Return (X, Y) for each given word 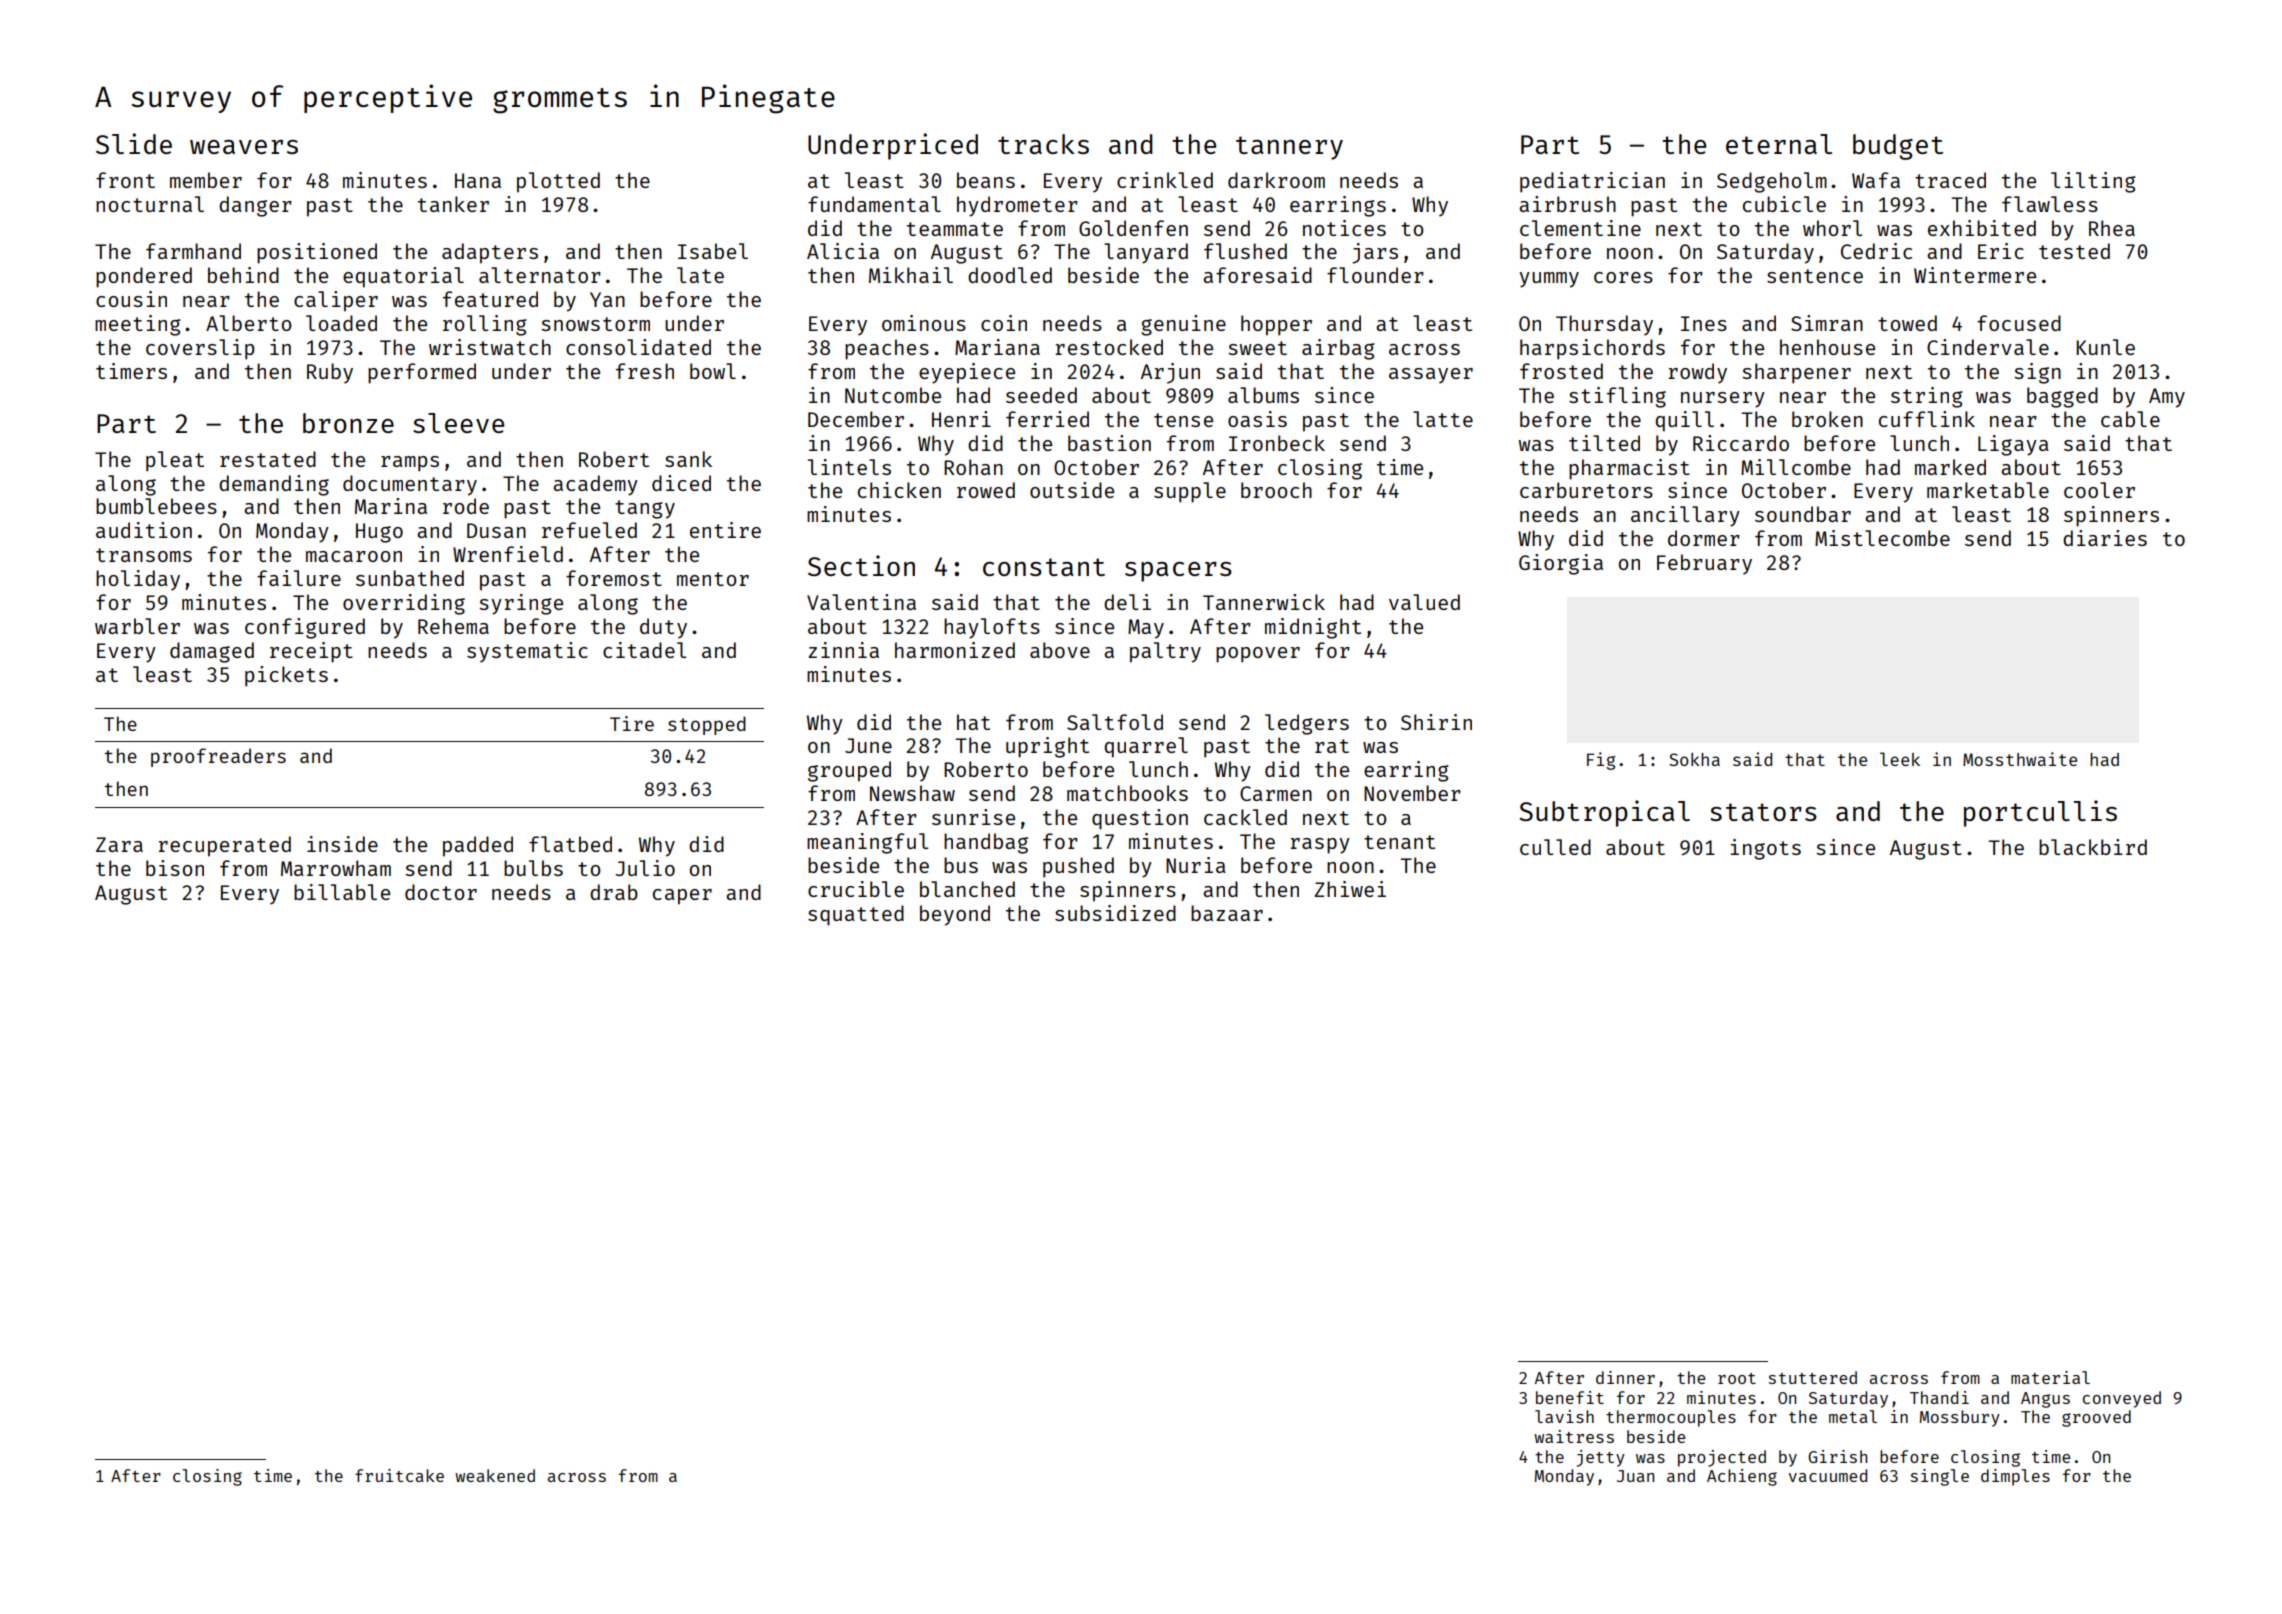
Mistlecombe (1882, 538)
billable (342, 892)
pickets (286, 676)
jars (1375, 253)
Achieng (1742, 1477)
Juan (1635, 1476)
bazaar (1227, 913)
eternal (1779, 144)
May (1146, 629)
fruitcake (399, 1475)
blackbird (2093, 847)
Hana (478, 180)
